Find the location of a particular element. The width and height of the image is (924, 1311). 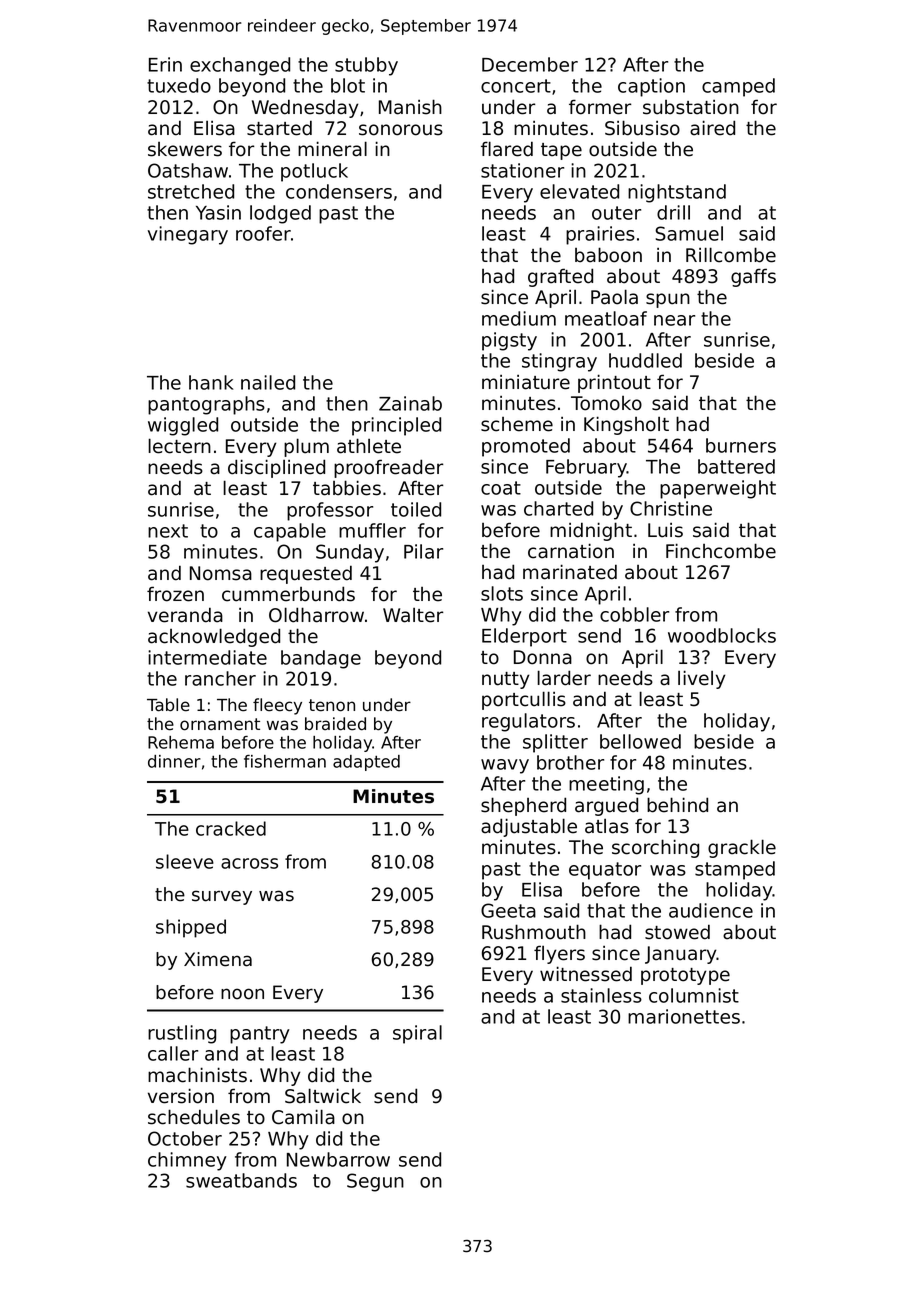

battered is located at coordinates (736, 466).
